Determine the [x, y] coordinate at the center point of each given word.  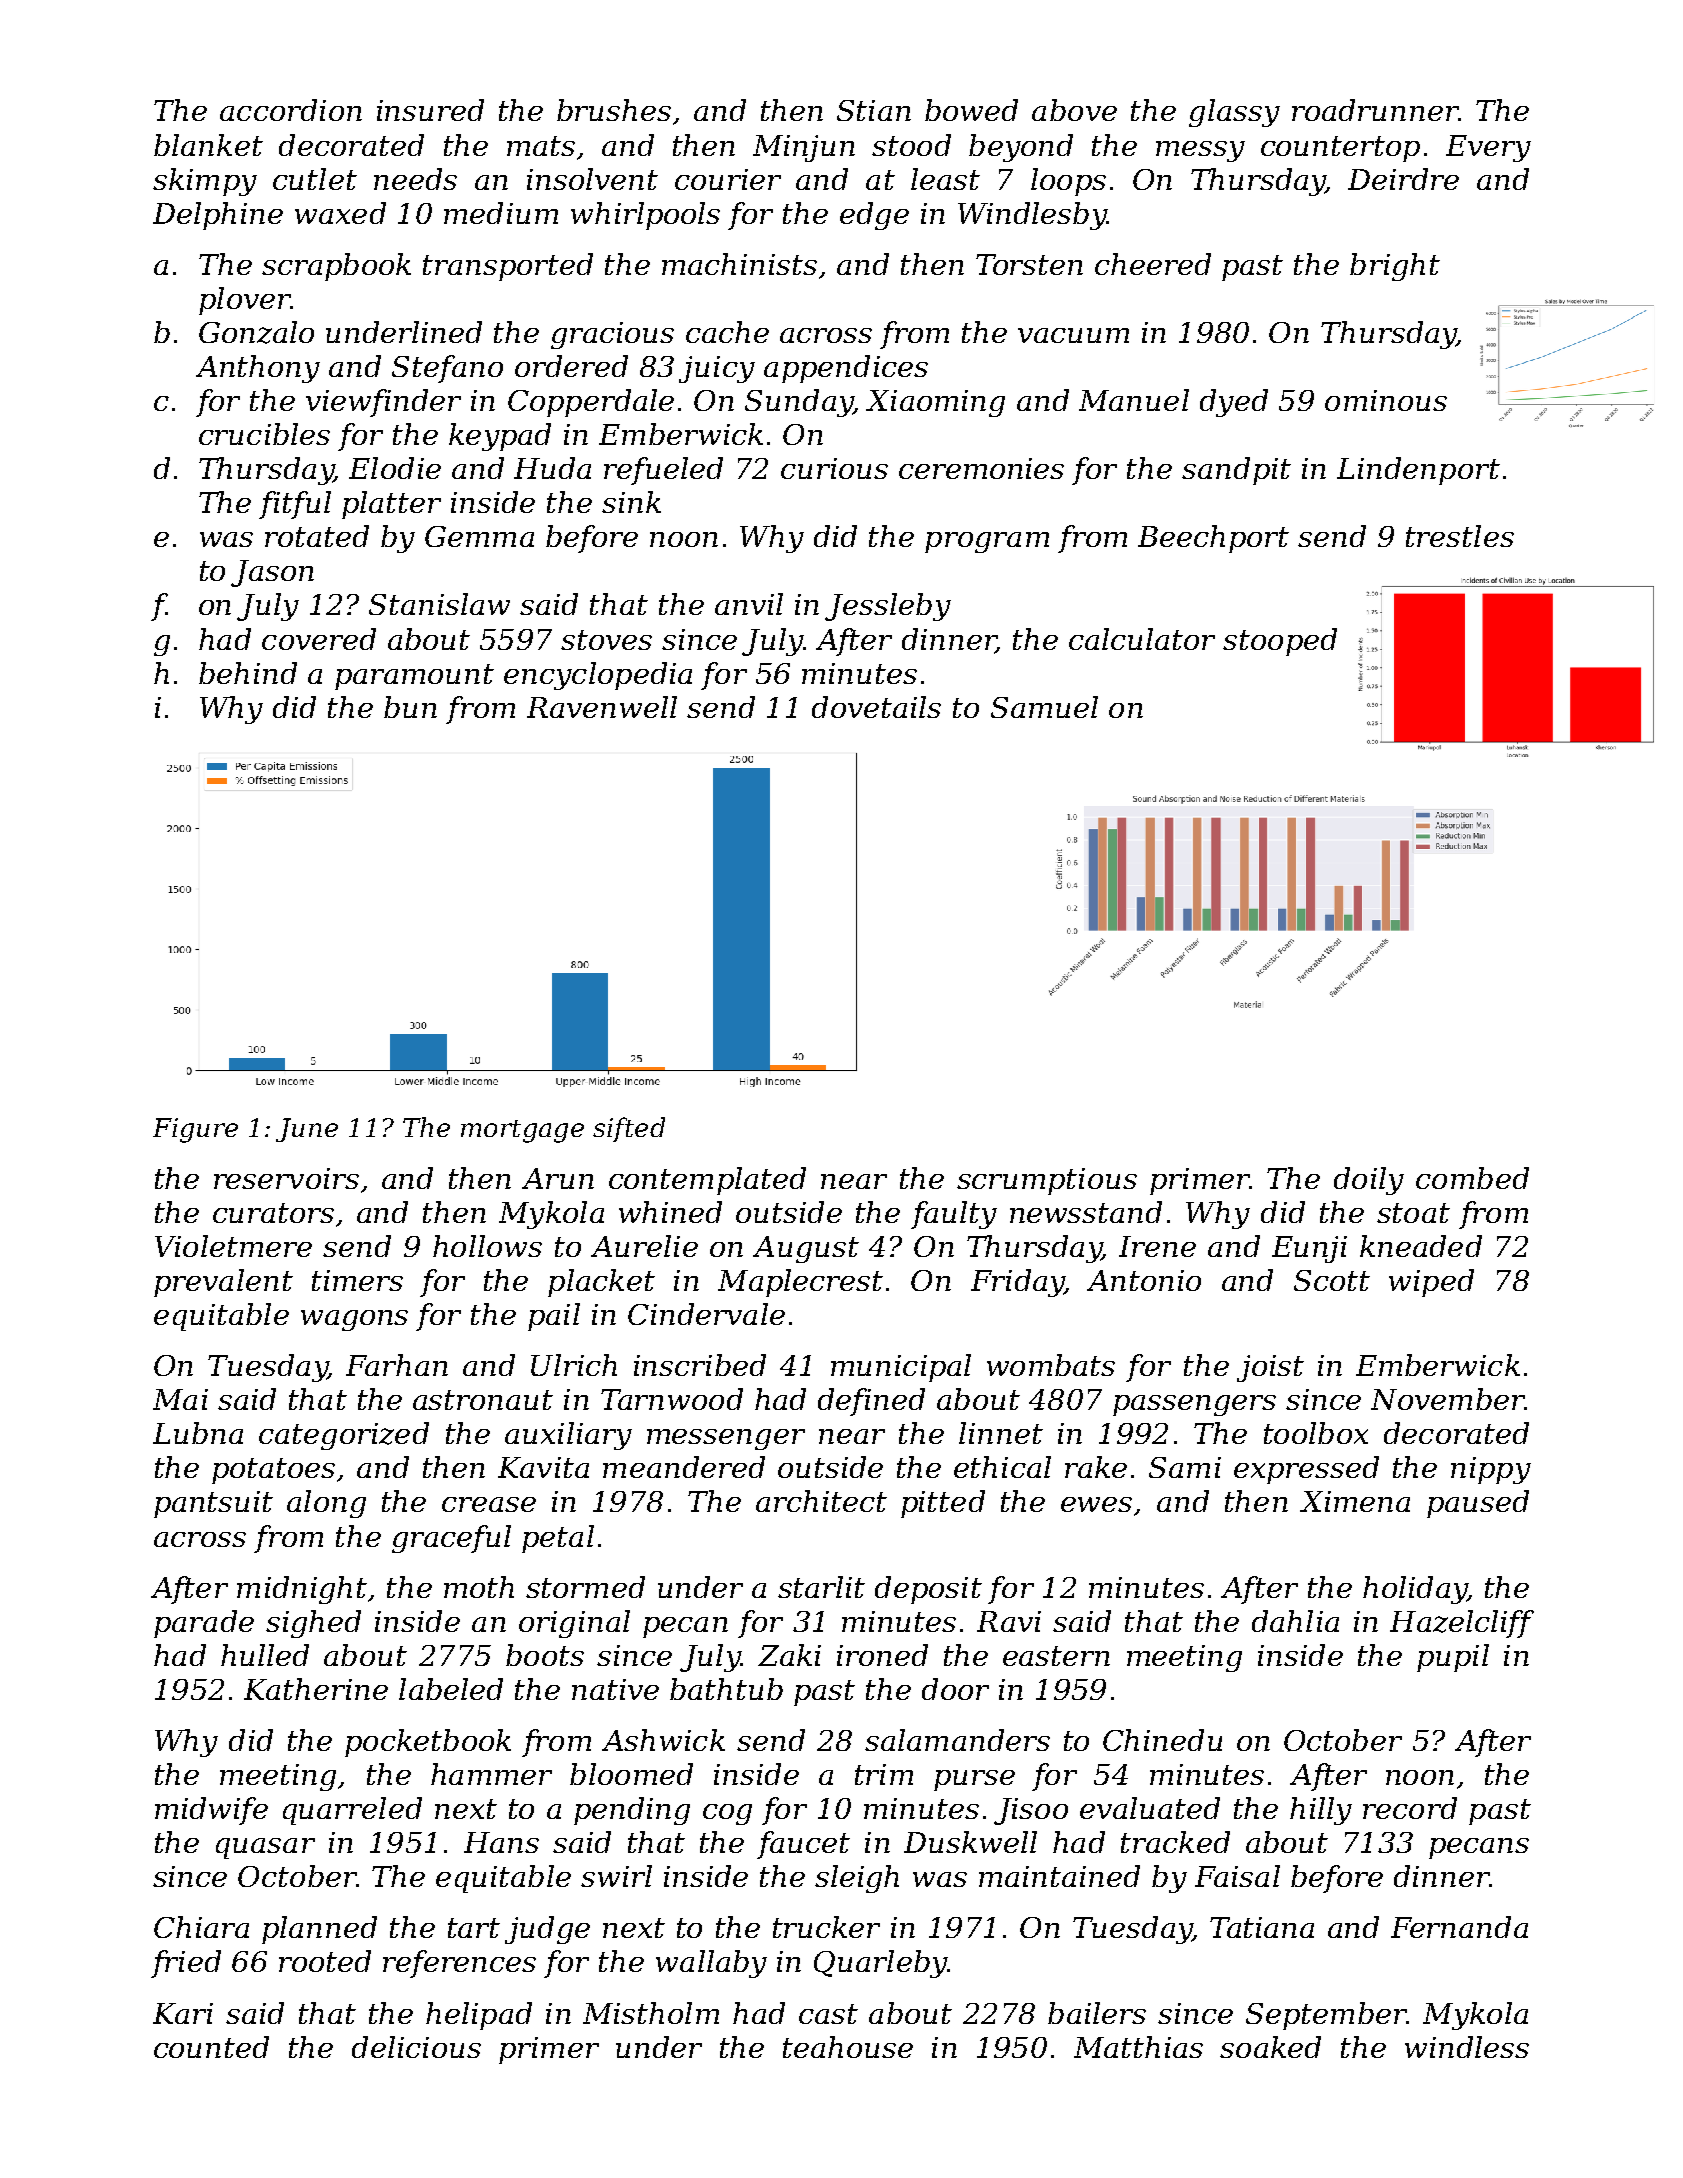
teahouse [848, 2047]
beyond [1021, 148]
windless [1467, 2047]
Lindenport [1418, 471]
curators [273, 1213]
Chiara [201, 1927]
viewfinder [383, 403]
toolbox [1316, 1433]
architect [821, 1501]
